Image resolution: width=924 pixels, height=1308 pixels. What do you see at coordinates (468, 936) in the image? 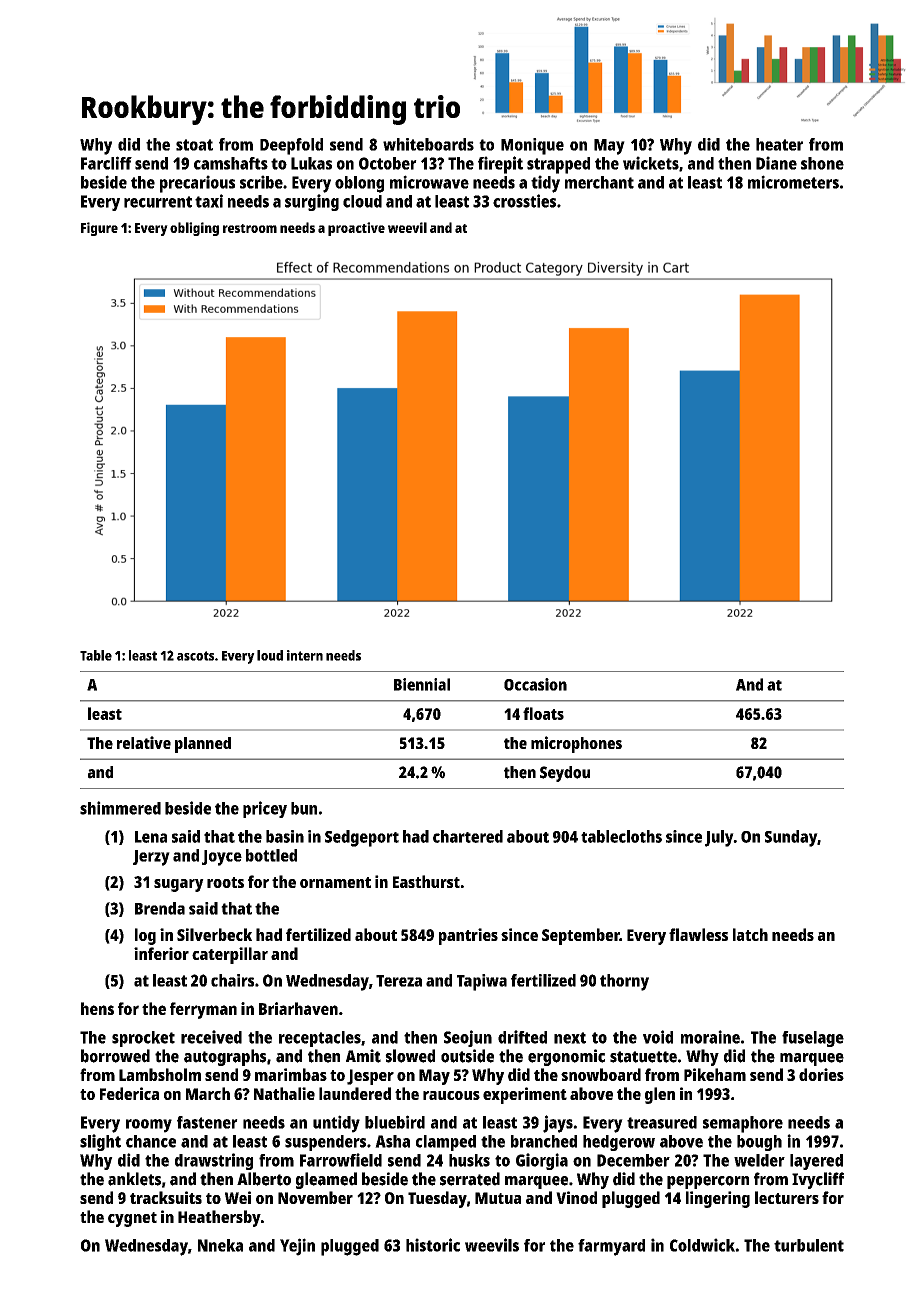
I see `pantries` at bounding box center [468, 936].
